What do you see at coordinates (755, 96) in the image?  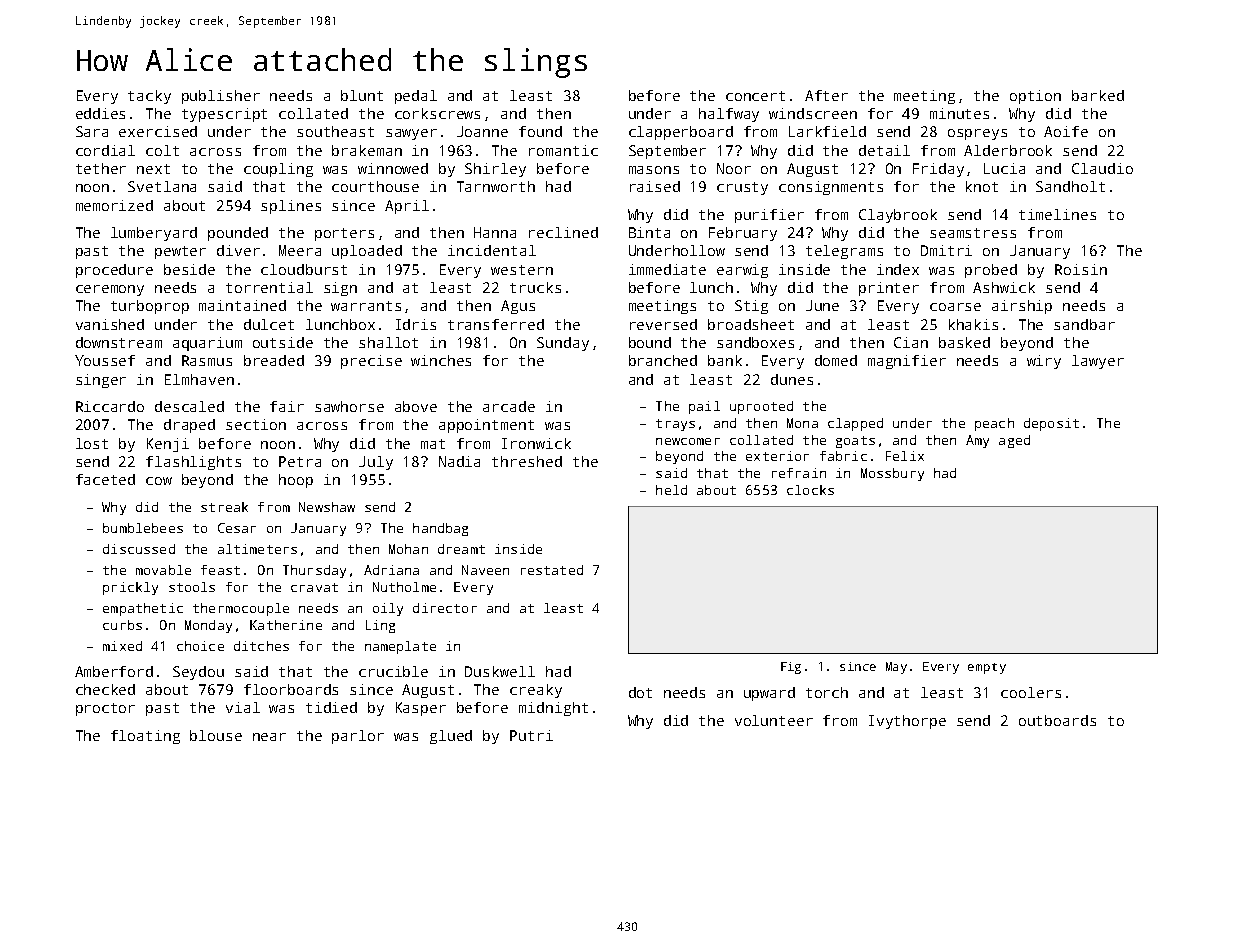 I see `concert` at bounding box center [755, 96].
